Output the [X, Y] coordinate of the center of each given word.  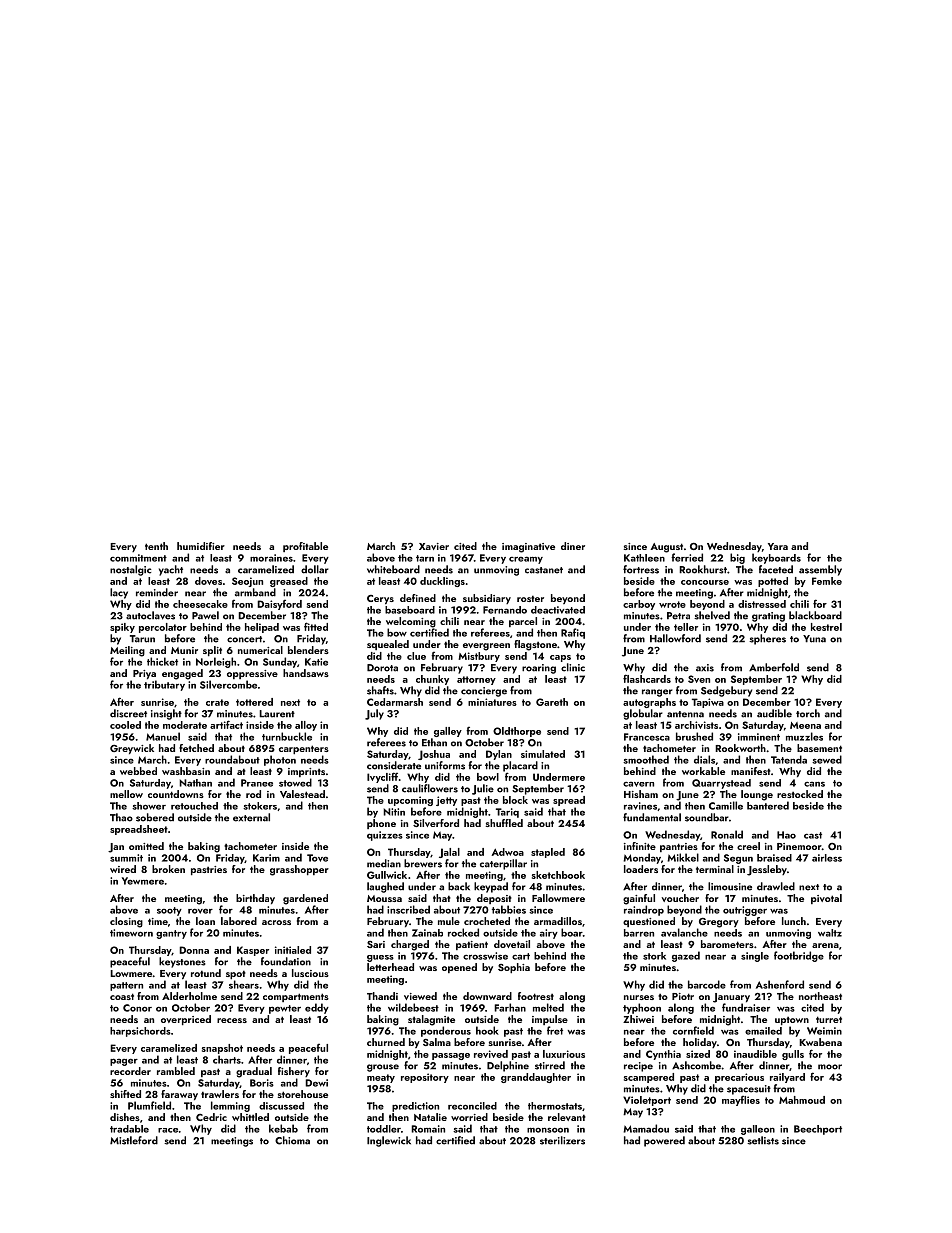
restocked [800, 794]
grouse [383, 1068]
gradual [254, 1072]
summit [126, 858]
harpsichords [140, 1032]
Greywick [132, 749]
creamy [526, 560]
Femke [827, 581]
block [515, 800]
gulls [793, 1055]
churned [386, 1042]
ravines [640, 806]
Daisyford [279, 605]
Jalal [449, 853]
